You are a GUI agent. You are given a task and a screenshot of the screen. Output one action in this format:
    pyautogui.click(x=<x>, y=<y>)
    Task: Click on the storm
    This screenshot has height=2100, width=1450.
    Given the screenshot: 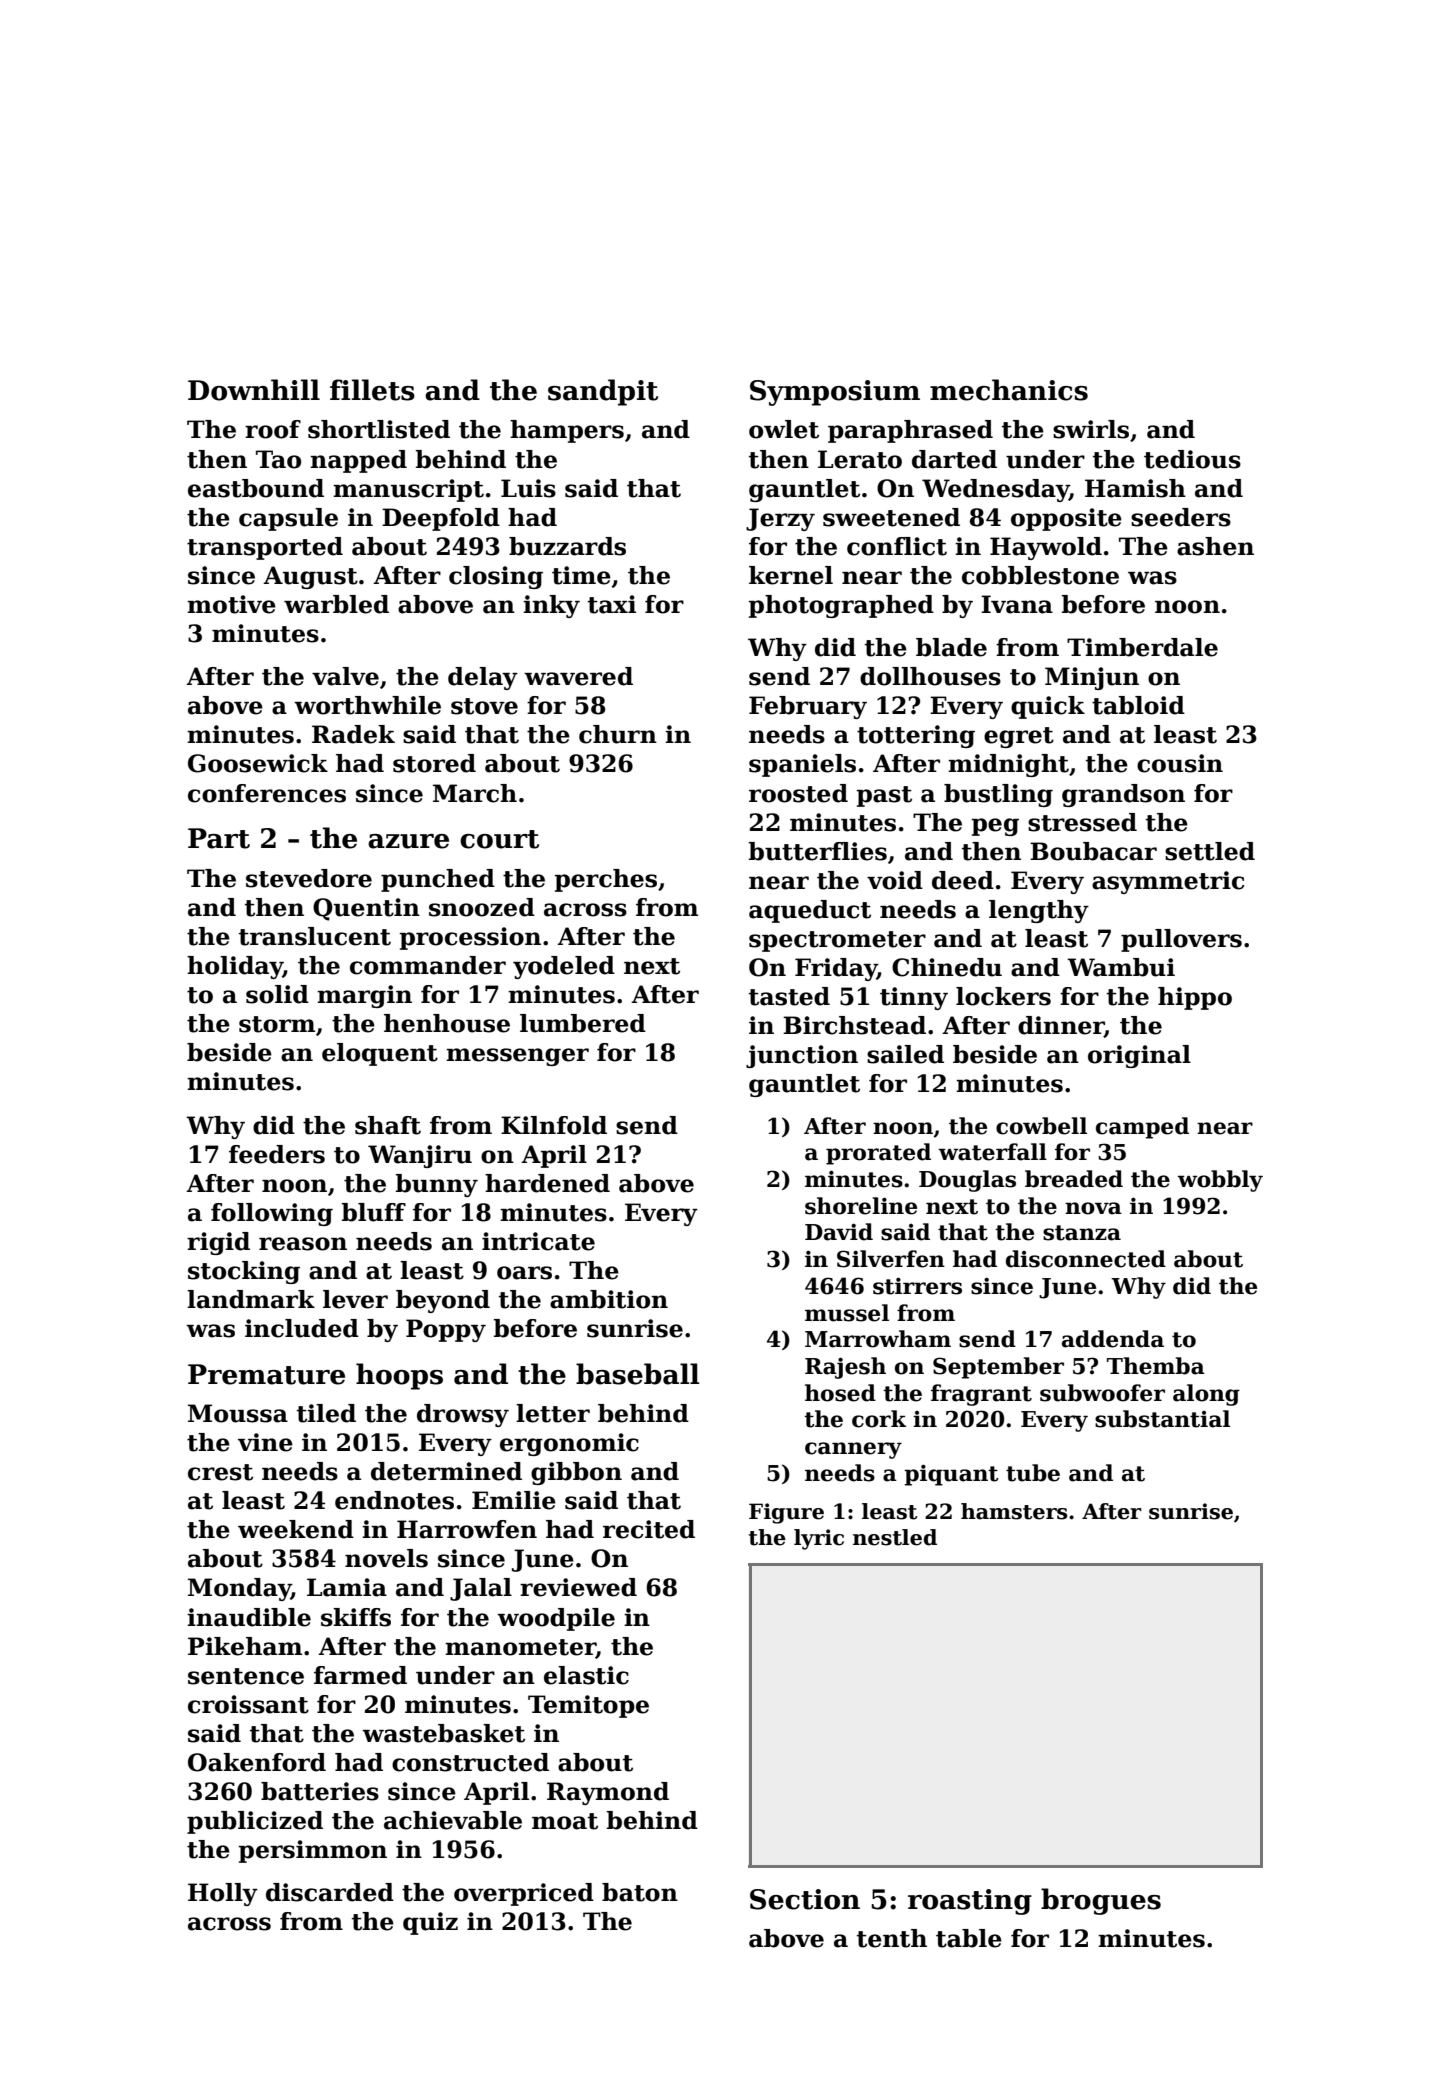 What is the action you would take?
    pyautogui.click(x=277, y=1024)
